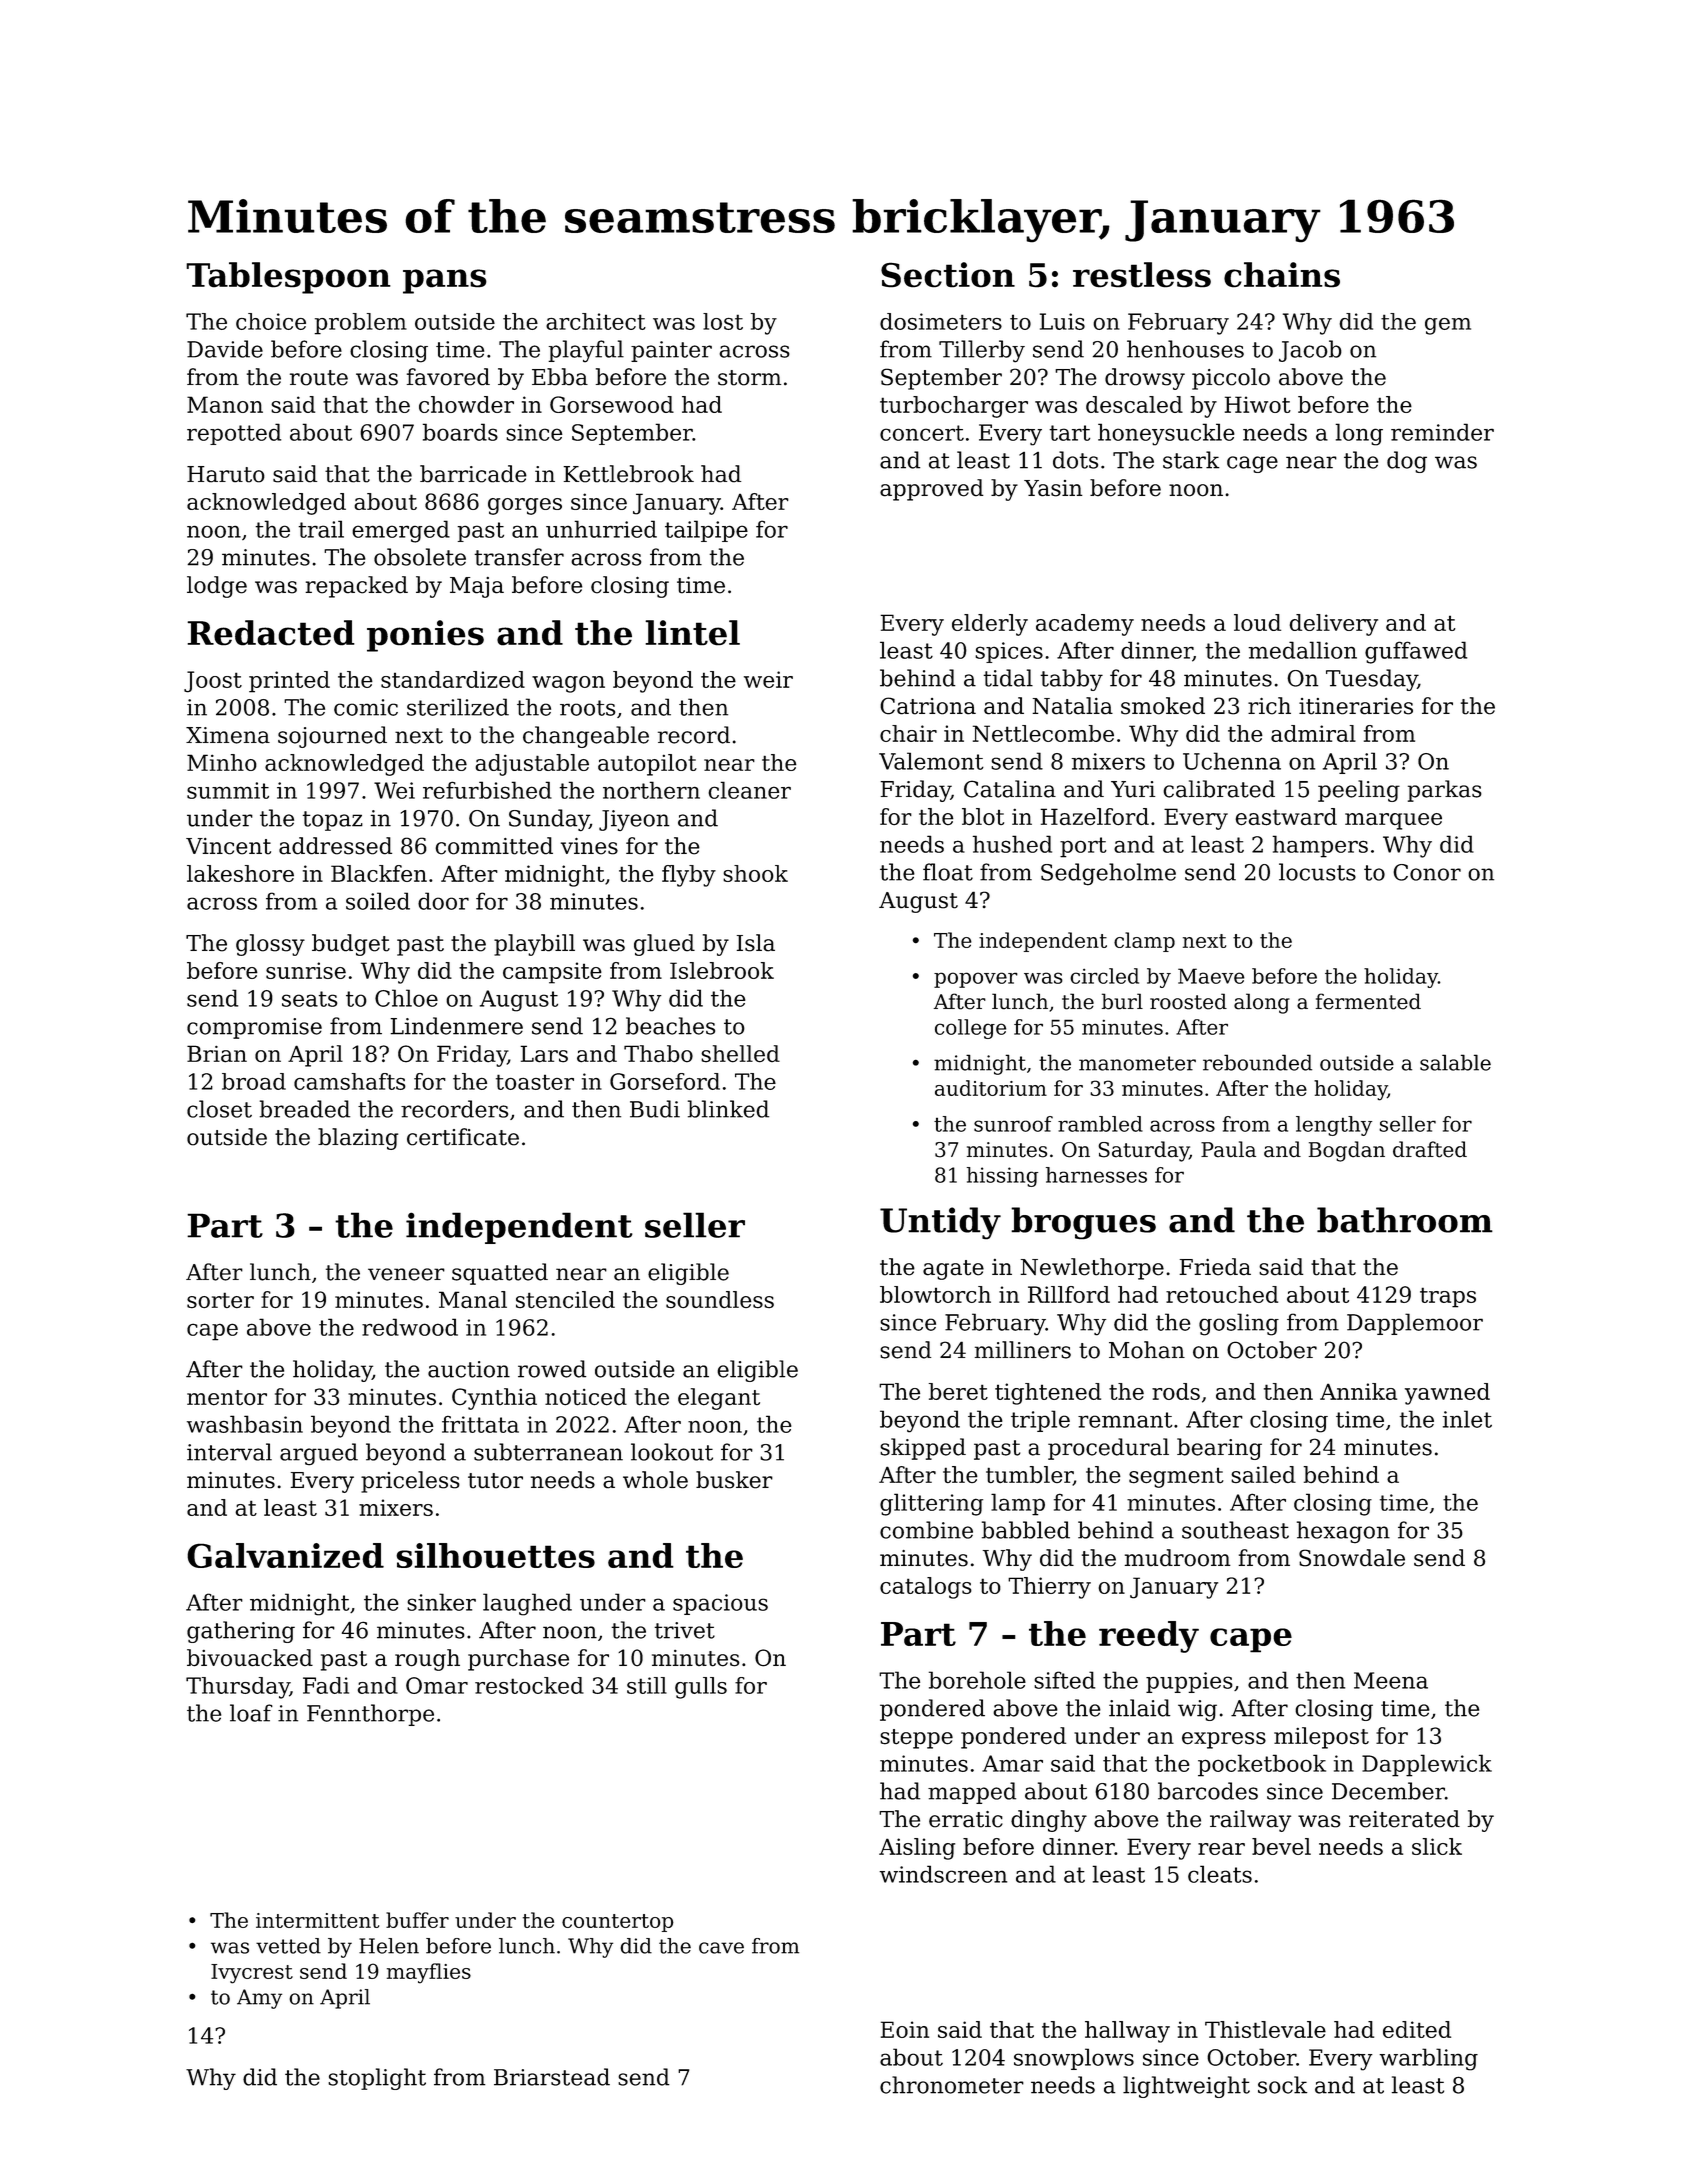 Image resolution: width=1683 pixels, height=2178 pixels. Describe the element at coordinates (226, 474) in the document. I see `Haruto` at that location.
